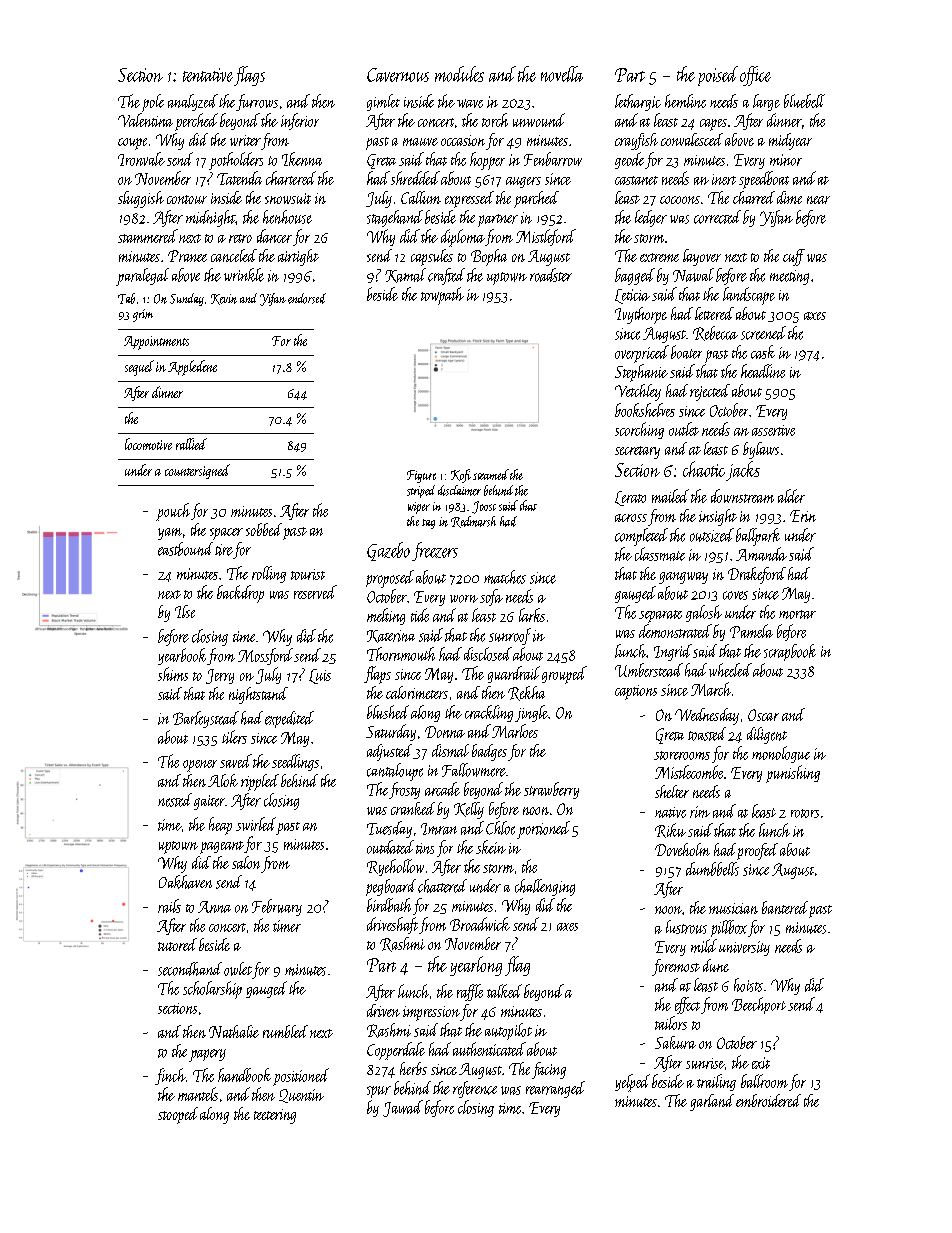  What do you see at coordinates (763, 715) in the screenshot?
I see `Oscar` at bounding box center [763, 715].
